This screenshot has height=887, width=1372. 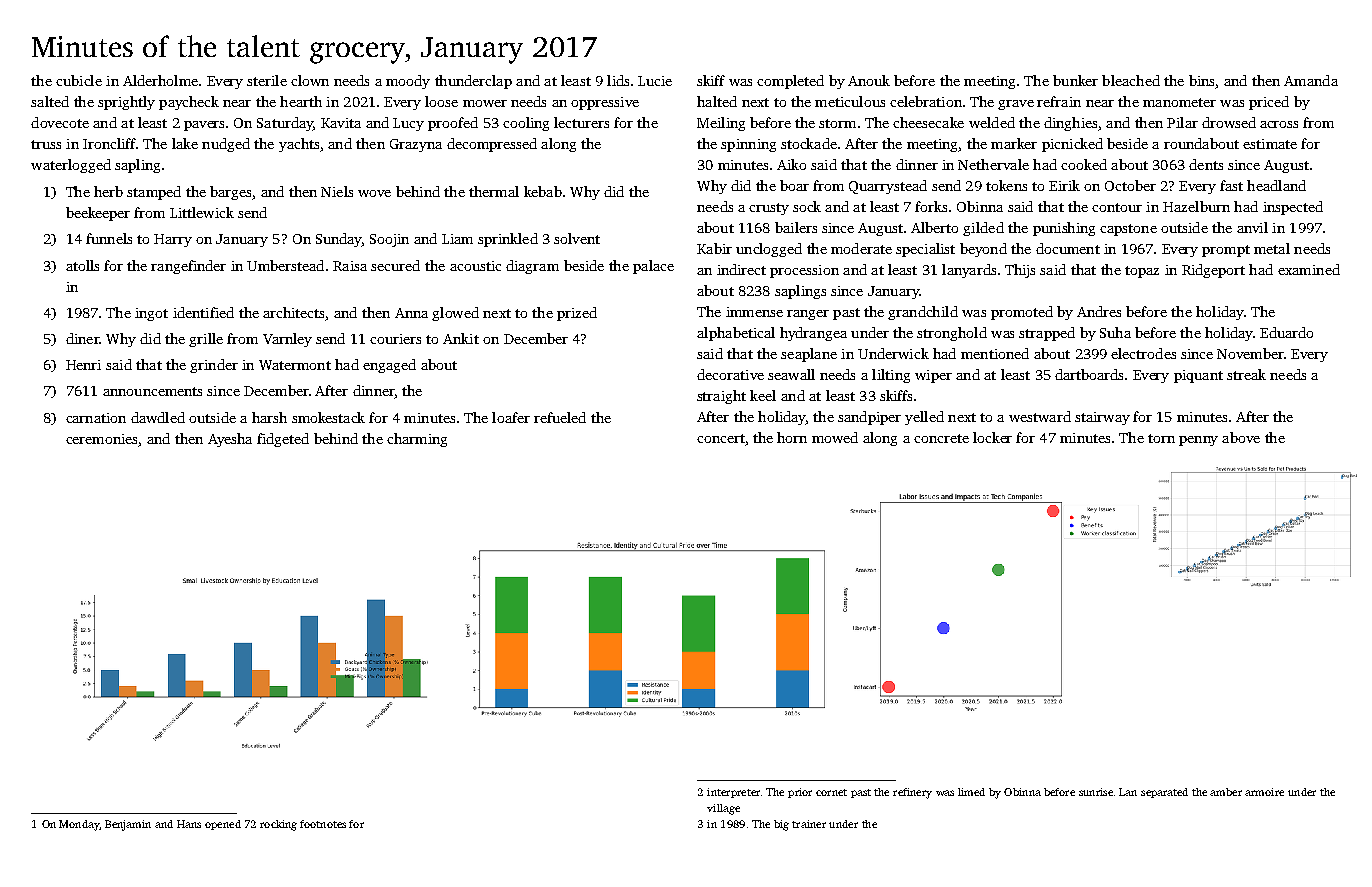 What do you see at coordinates (1198, 376) in the screenshot?
I see `piquant` at bounding box center [1198, 376].
